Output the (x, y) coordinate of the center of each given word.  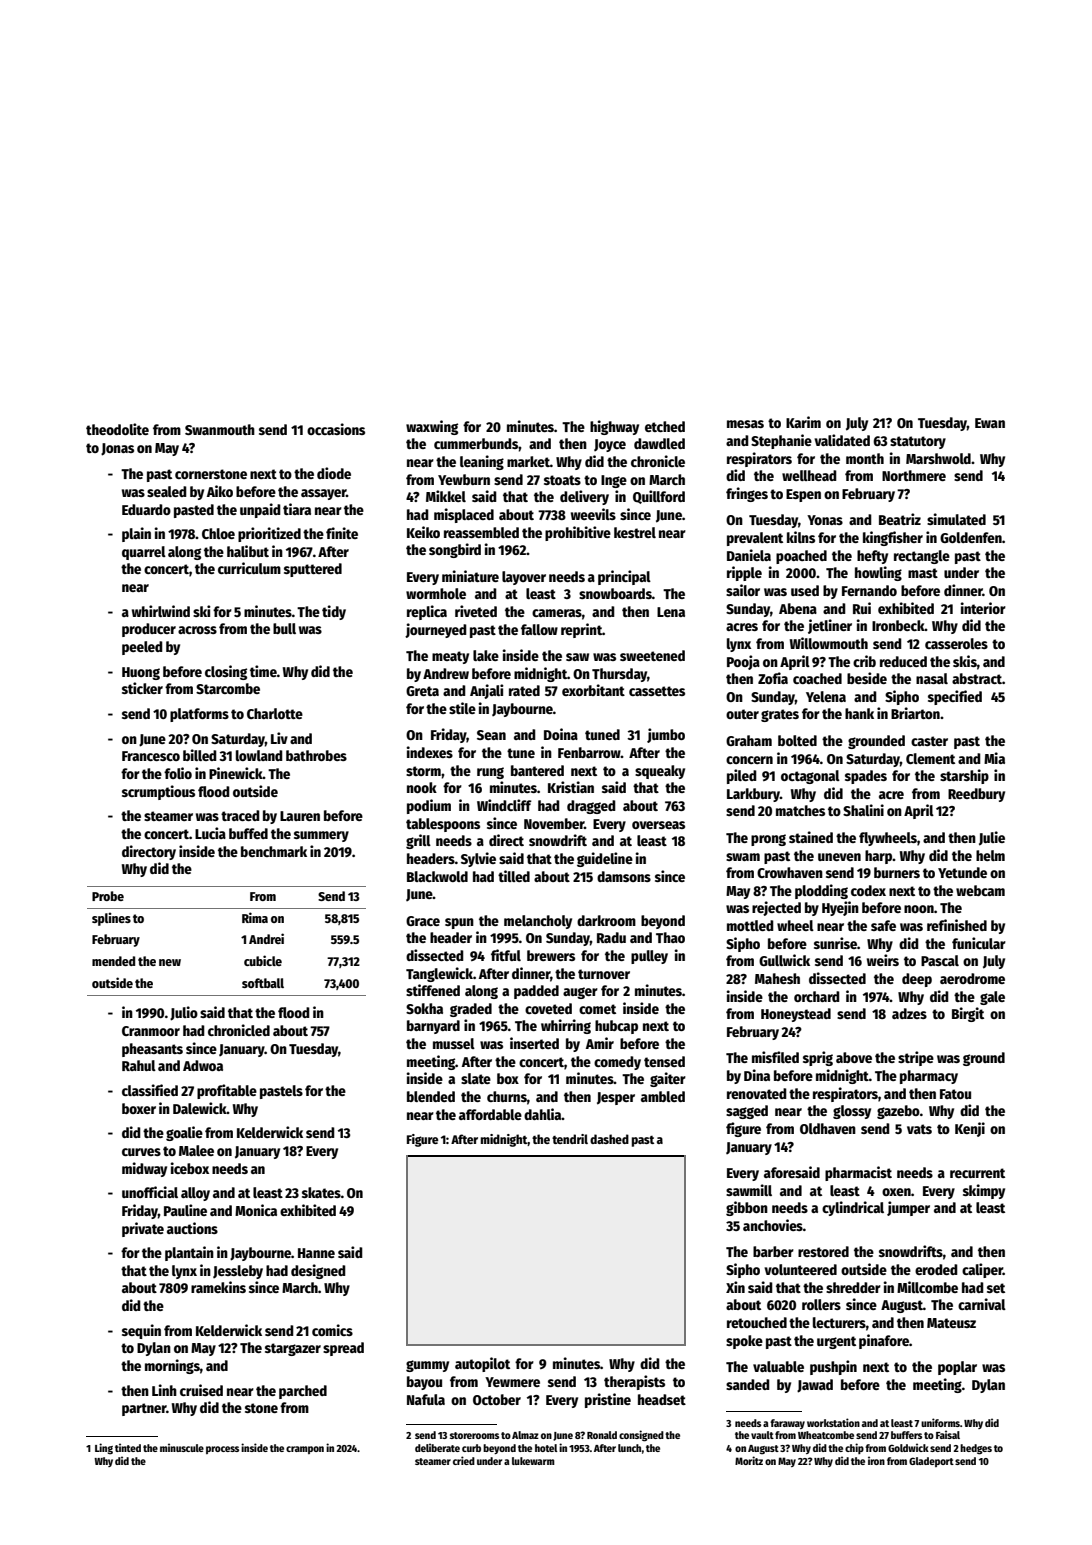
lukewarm (533, 1461)
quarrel (144, 553)
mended (113, 961)
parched (303, 1392)
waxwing (432, 427)
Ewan (990, 423)
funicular (979, 943)
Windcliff (504, 805)
